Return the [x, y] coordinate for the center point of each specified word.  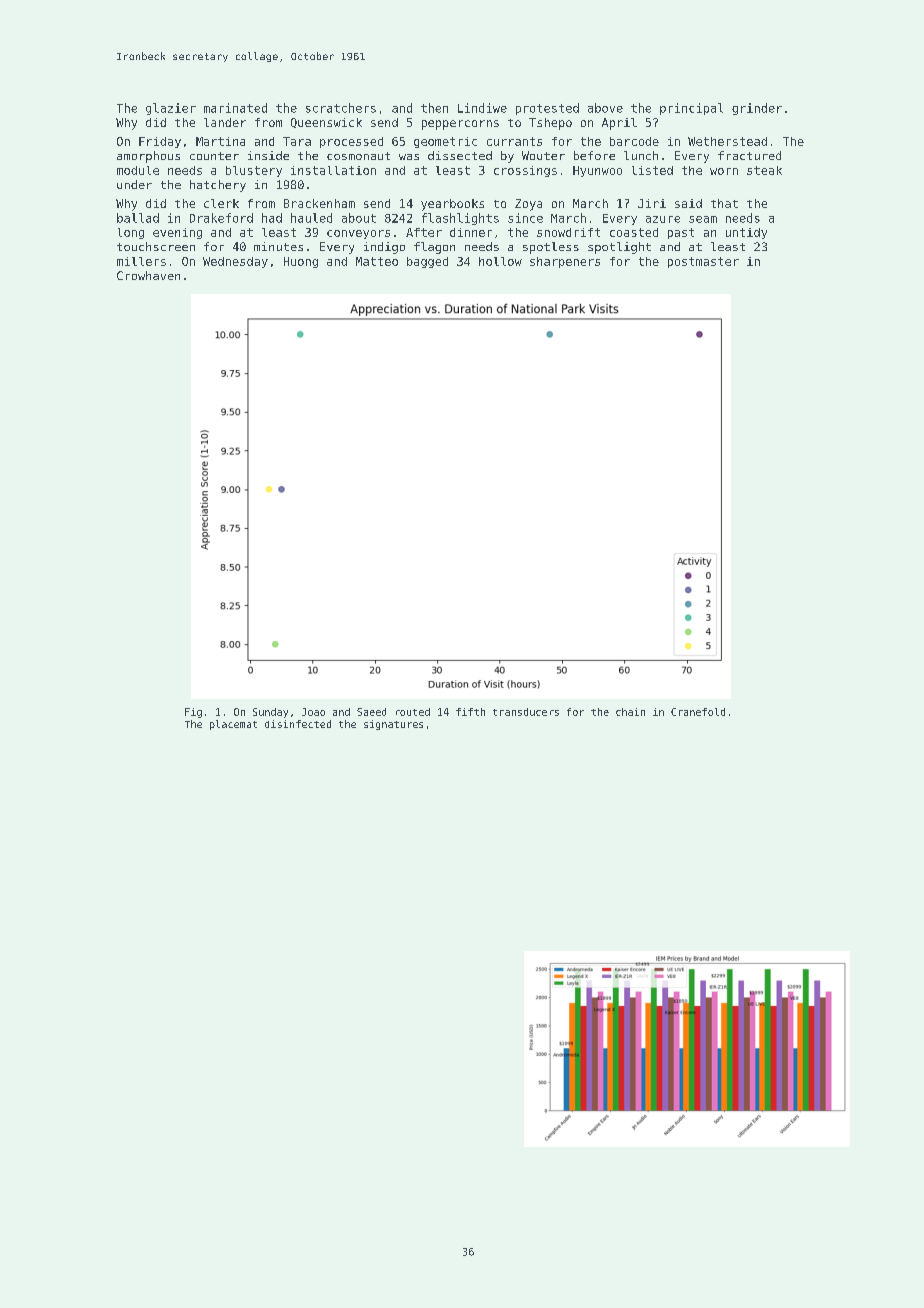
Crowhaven [148, 275]
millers [141, 261]
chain [630, 712]
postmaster [703, 262]
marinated [235, 108]
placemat [233, 725]
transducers [526, 712]
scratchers [341, 108]
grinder [757, 109]
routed [413, 712]
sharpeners [565, 262]
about [359, 218]
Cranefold [698, 712]
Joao [313, 712]
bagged [427, 262]
